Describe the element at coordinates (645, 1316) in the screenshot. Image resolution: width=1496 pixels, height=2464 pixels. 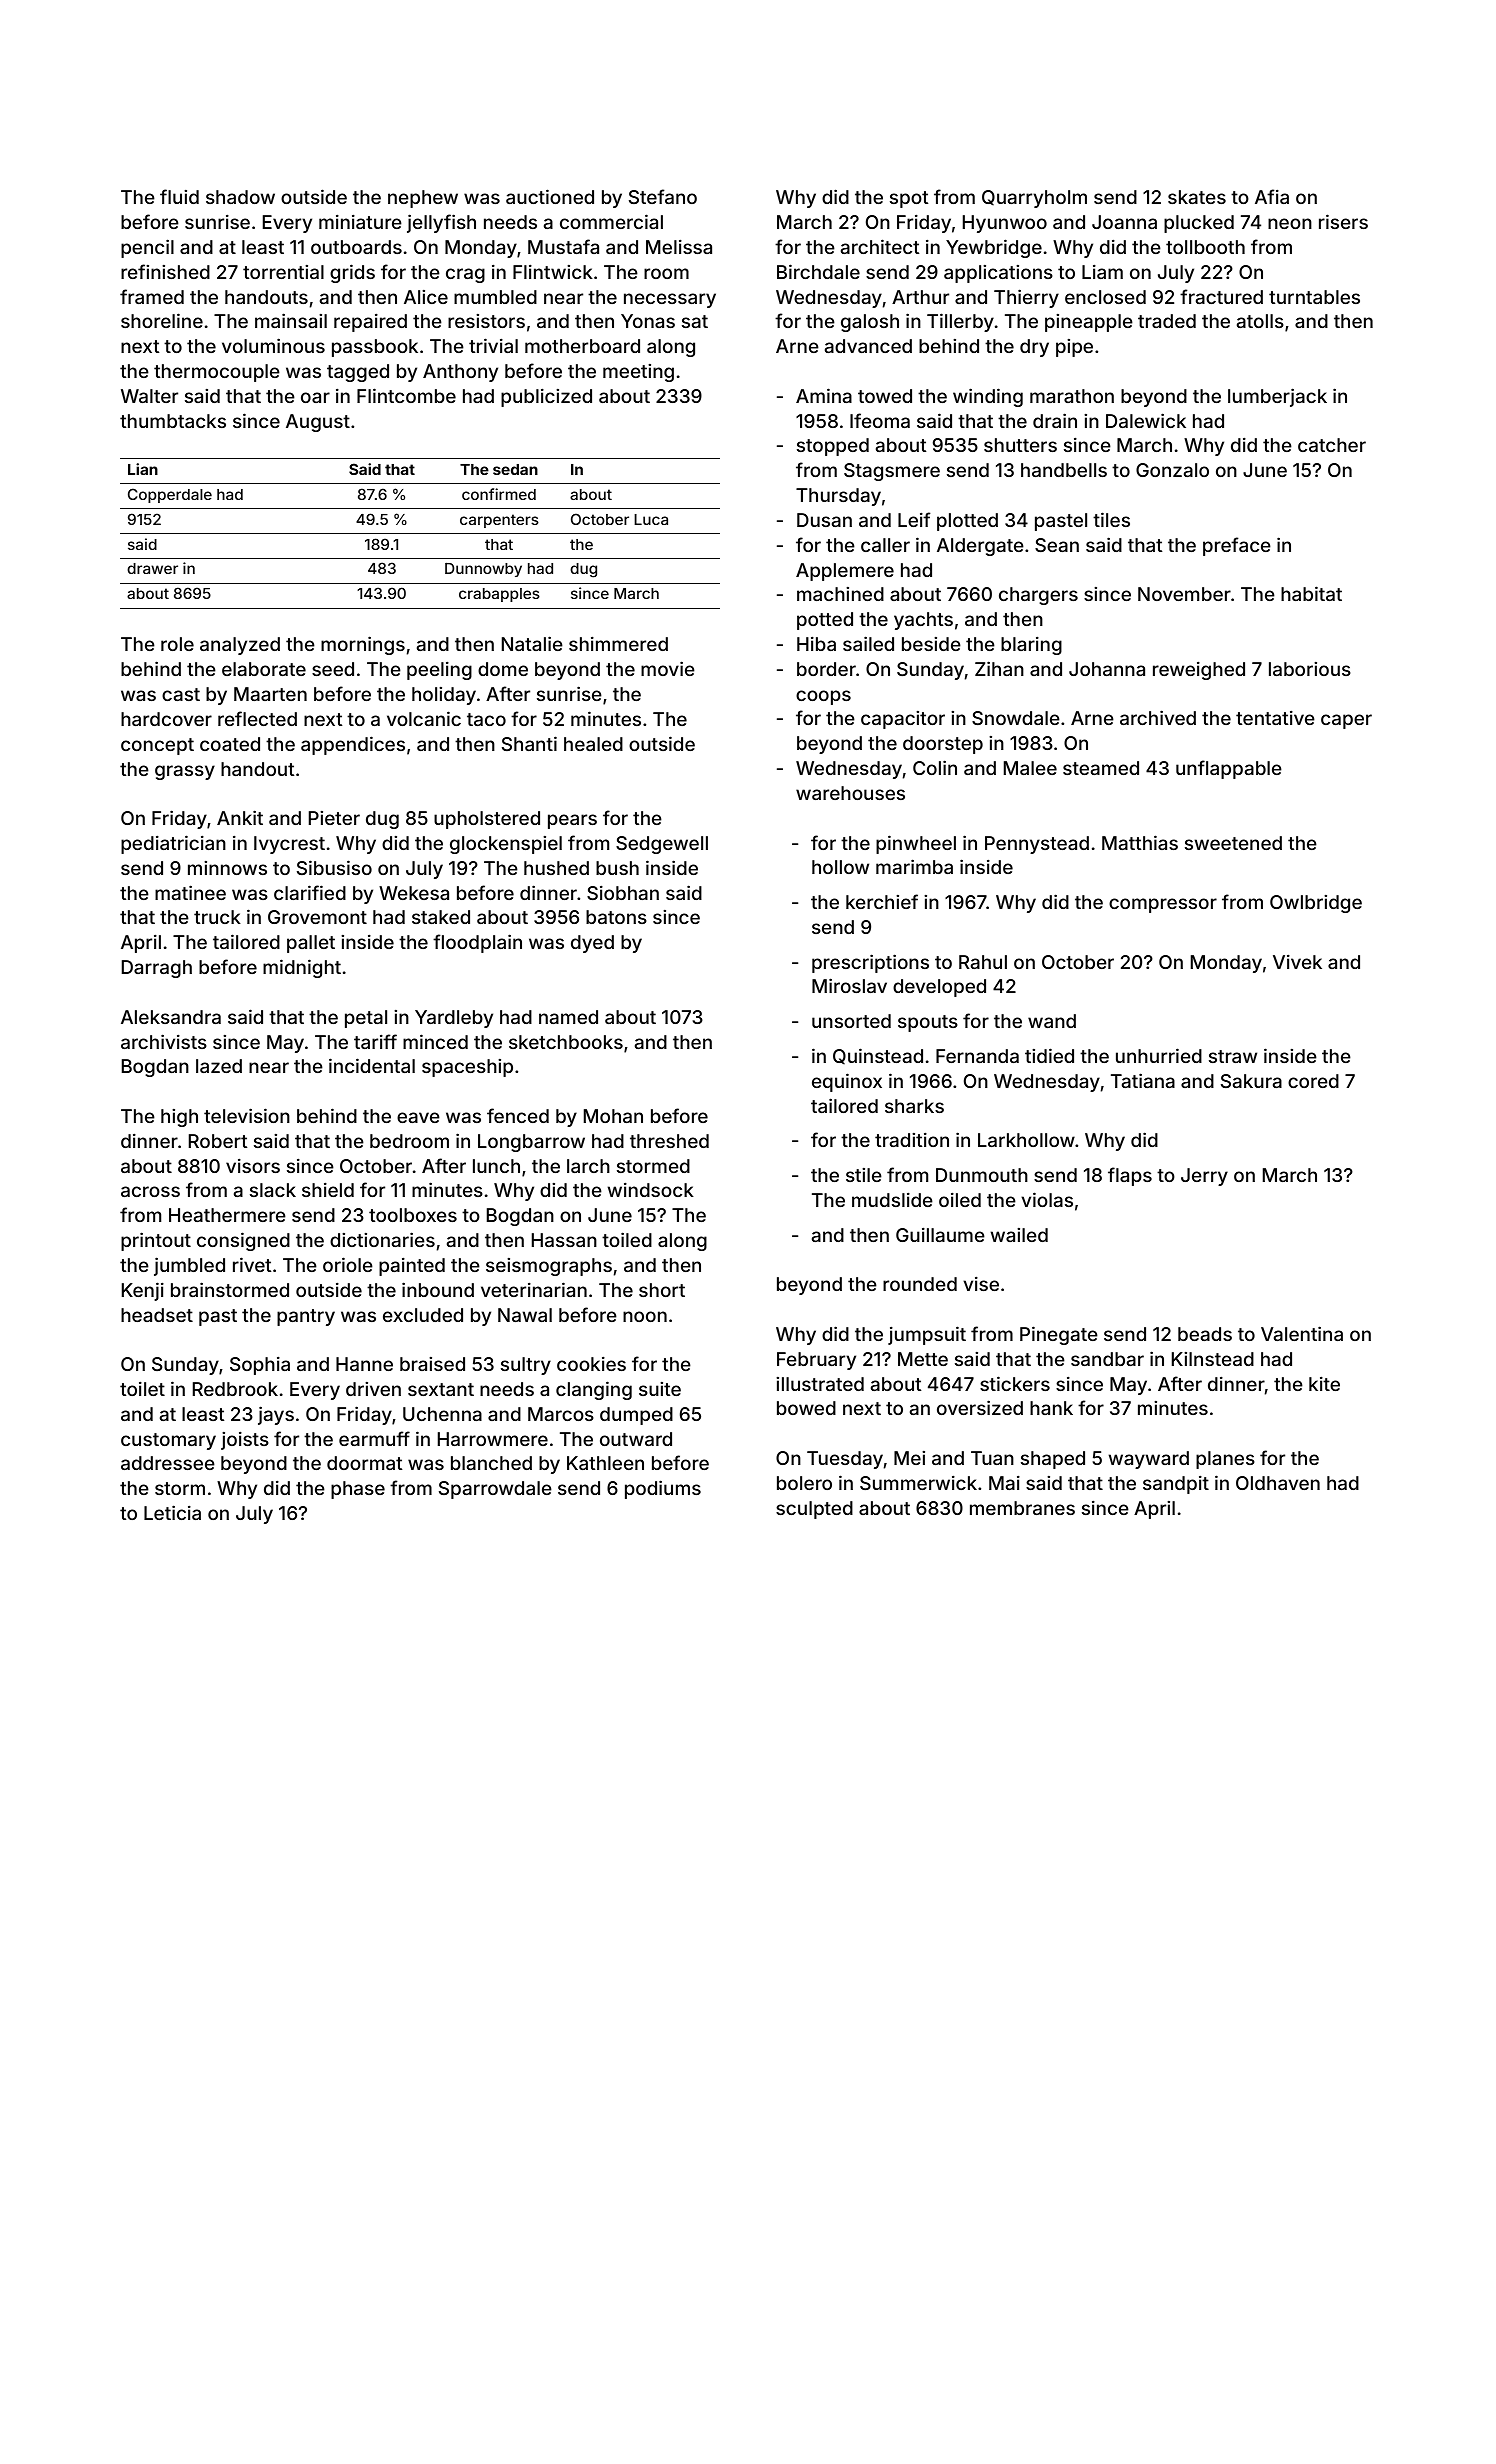
I see `noon` at that location.
